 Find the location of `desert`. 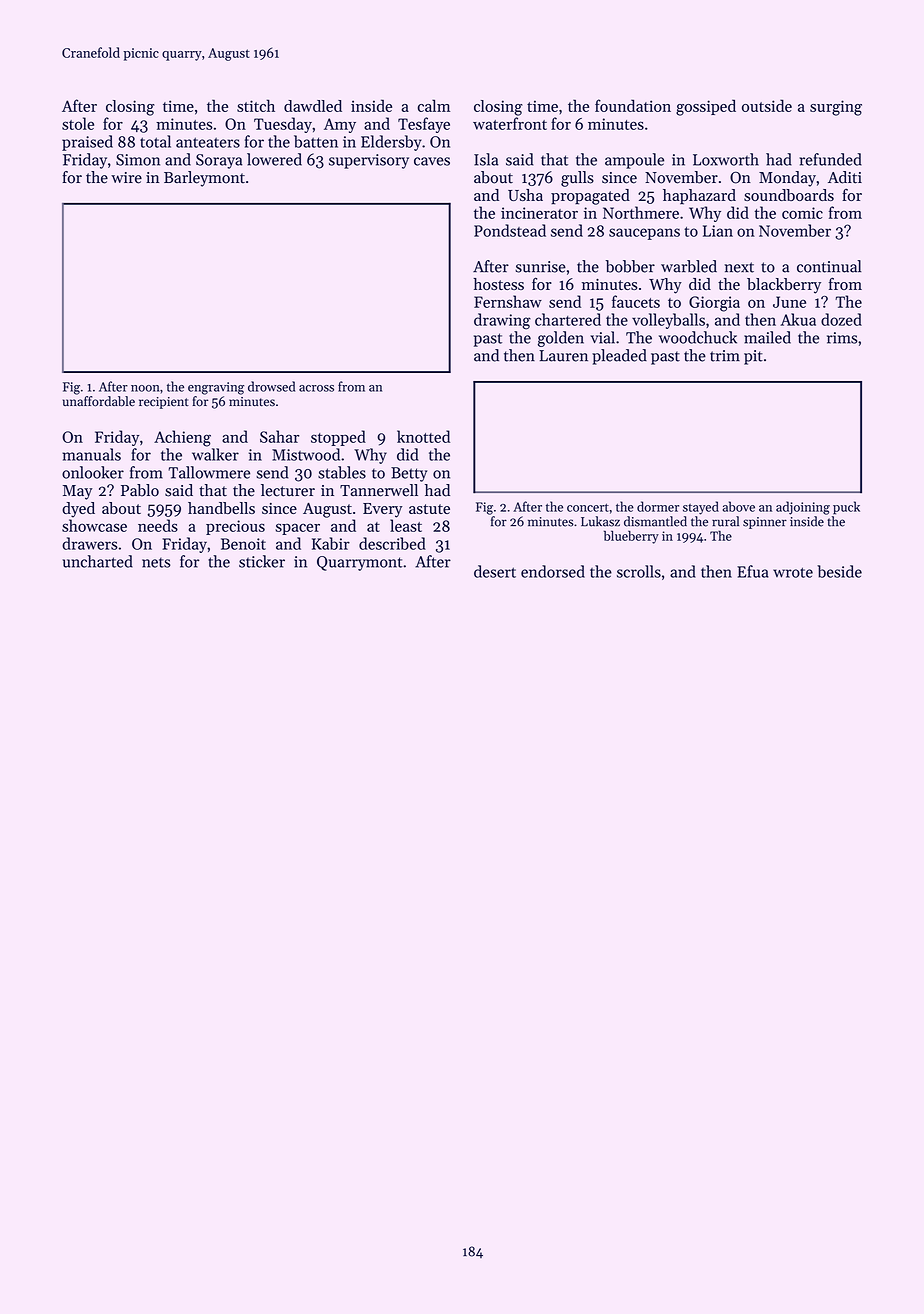

desert is located at coordinates (495, 571).
